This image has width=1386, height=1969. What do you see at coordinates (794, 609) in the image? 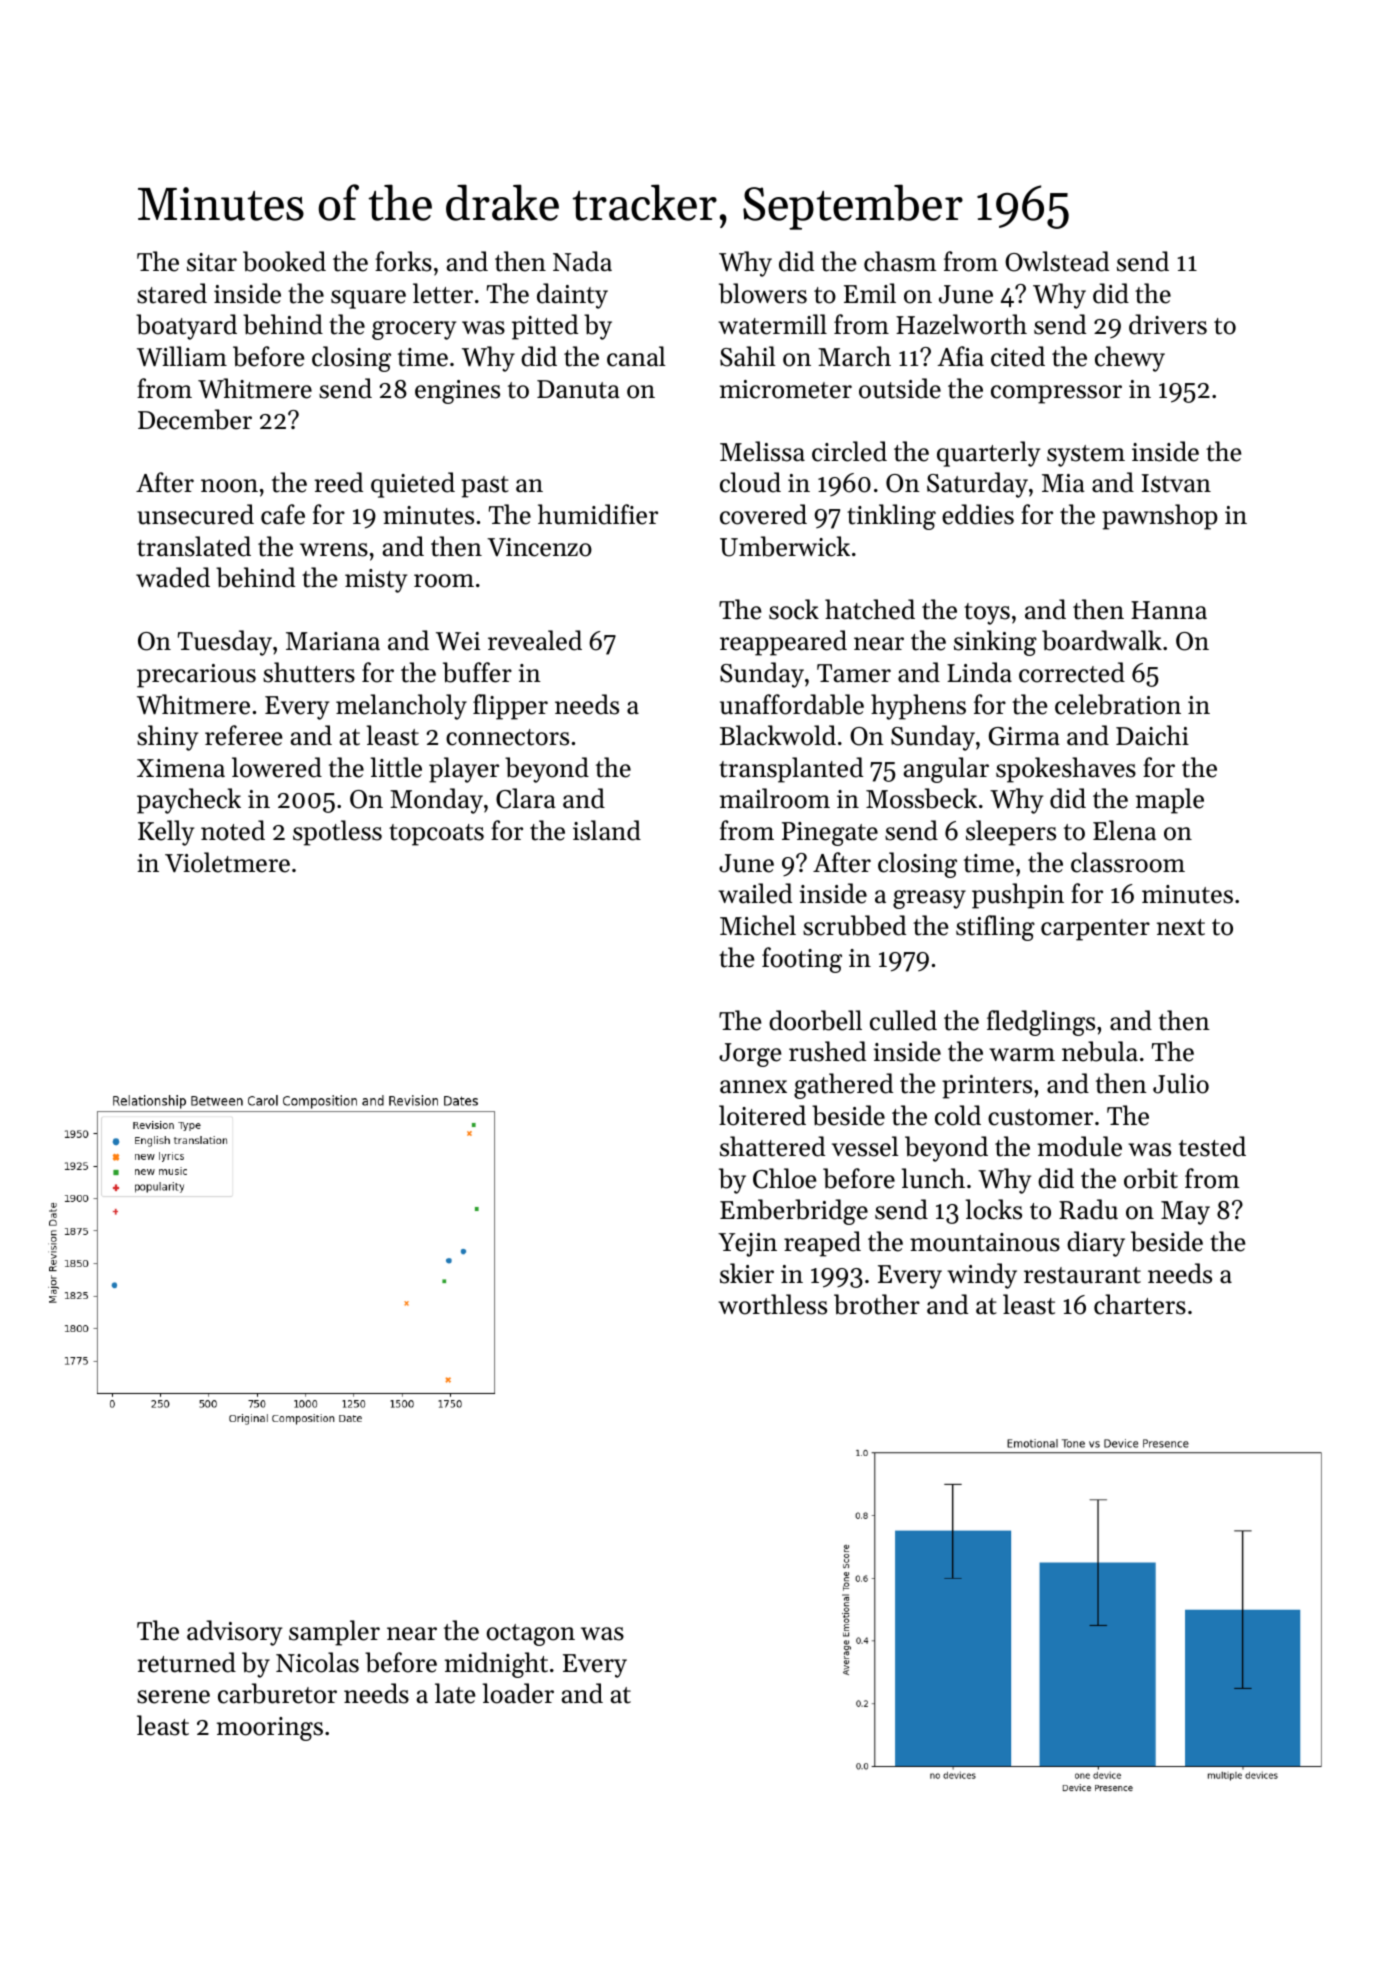
I see `sock` at bounding box center [794, 609].
